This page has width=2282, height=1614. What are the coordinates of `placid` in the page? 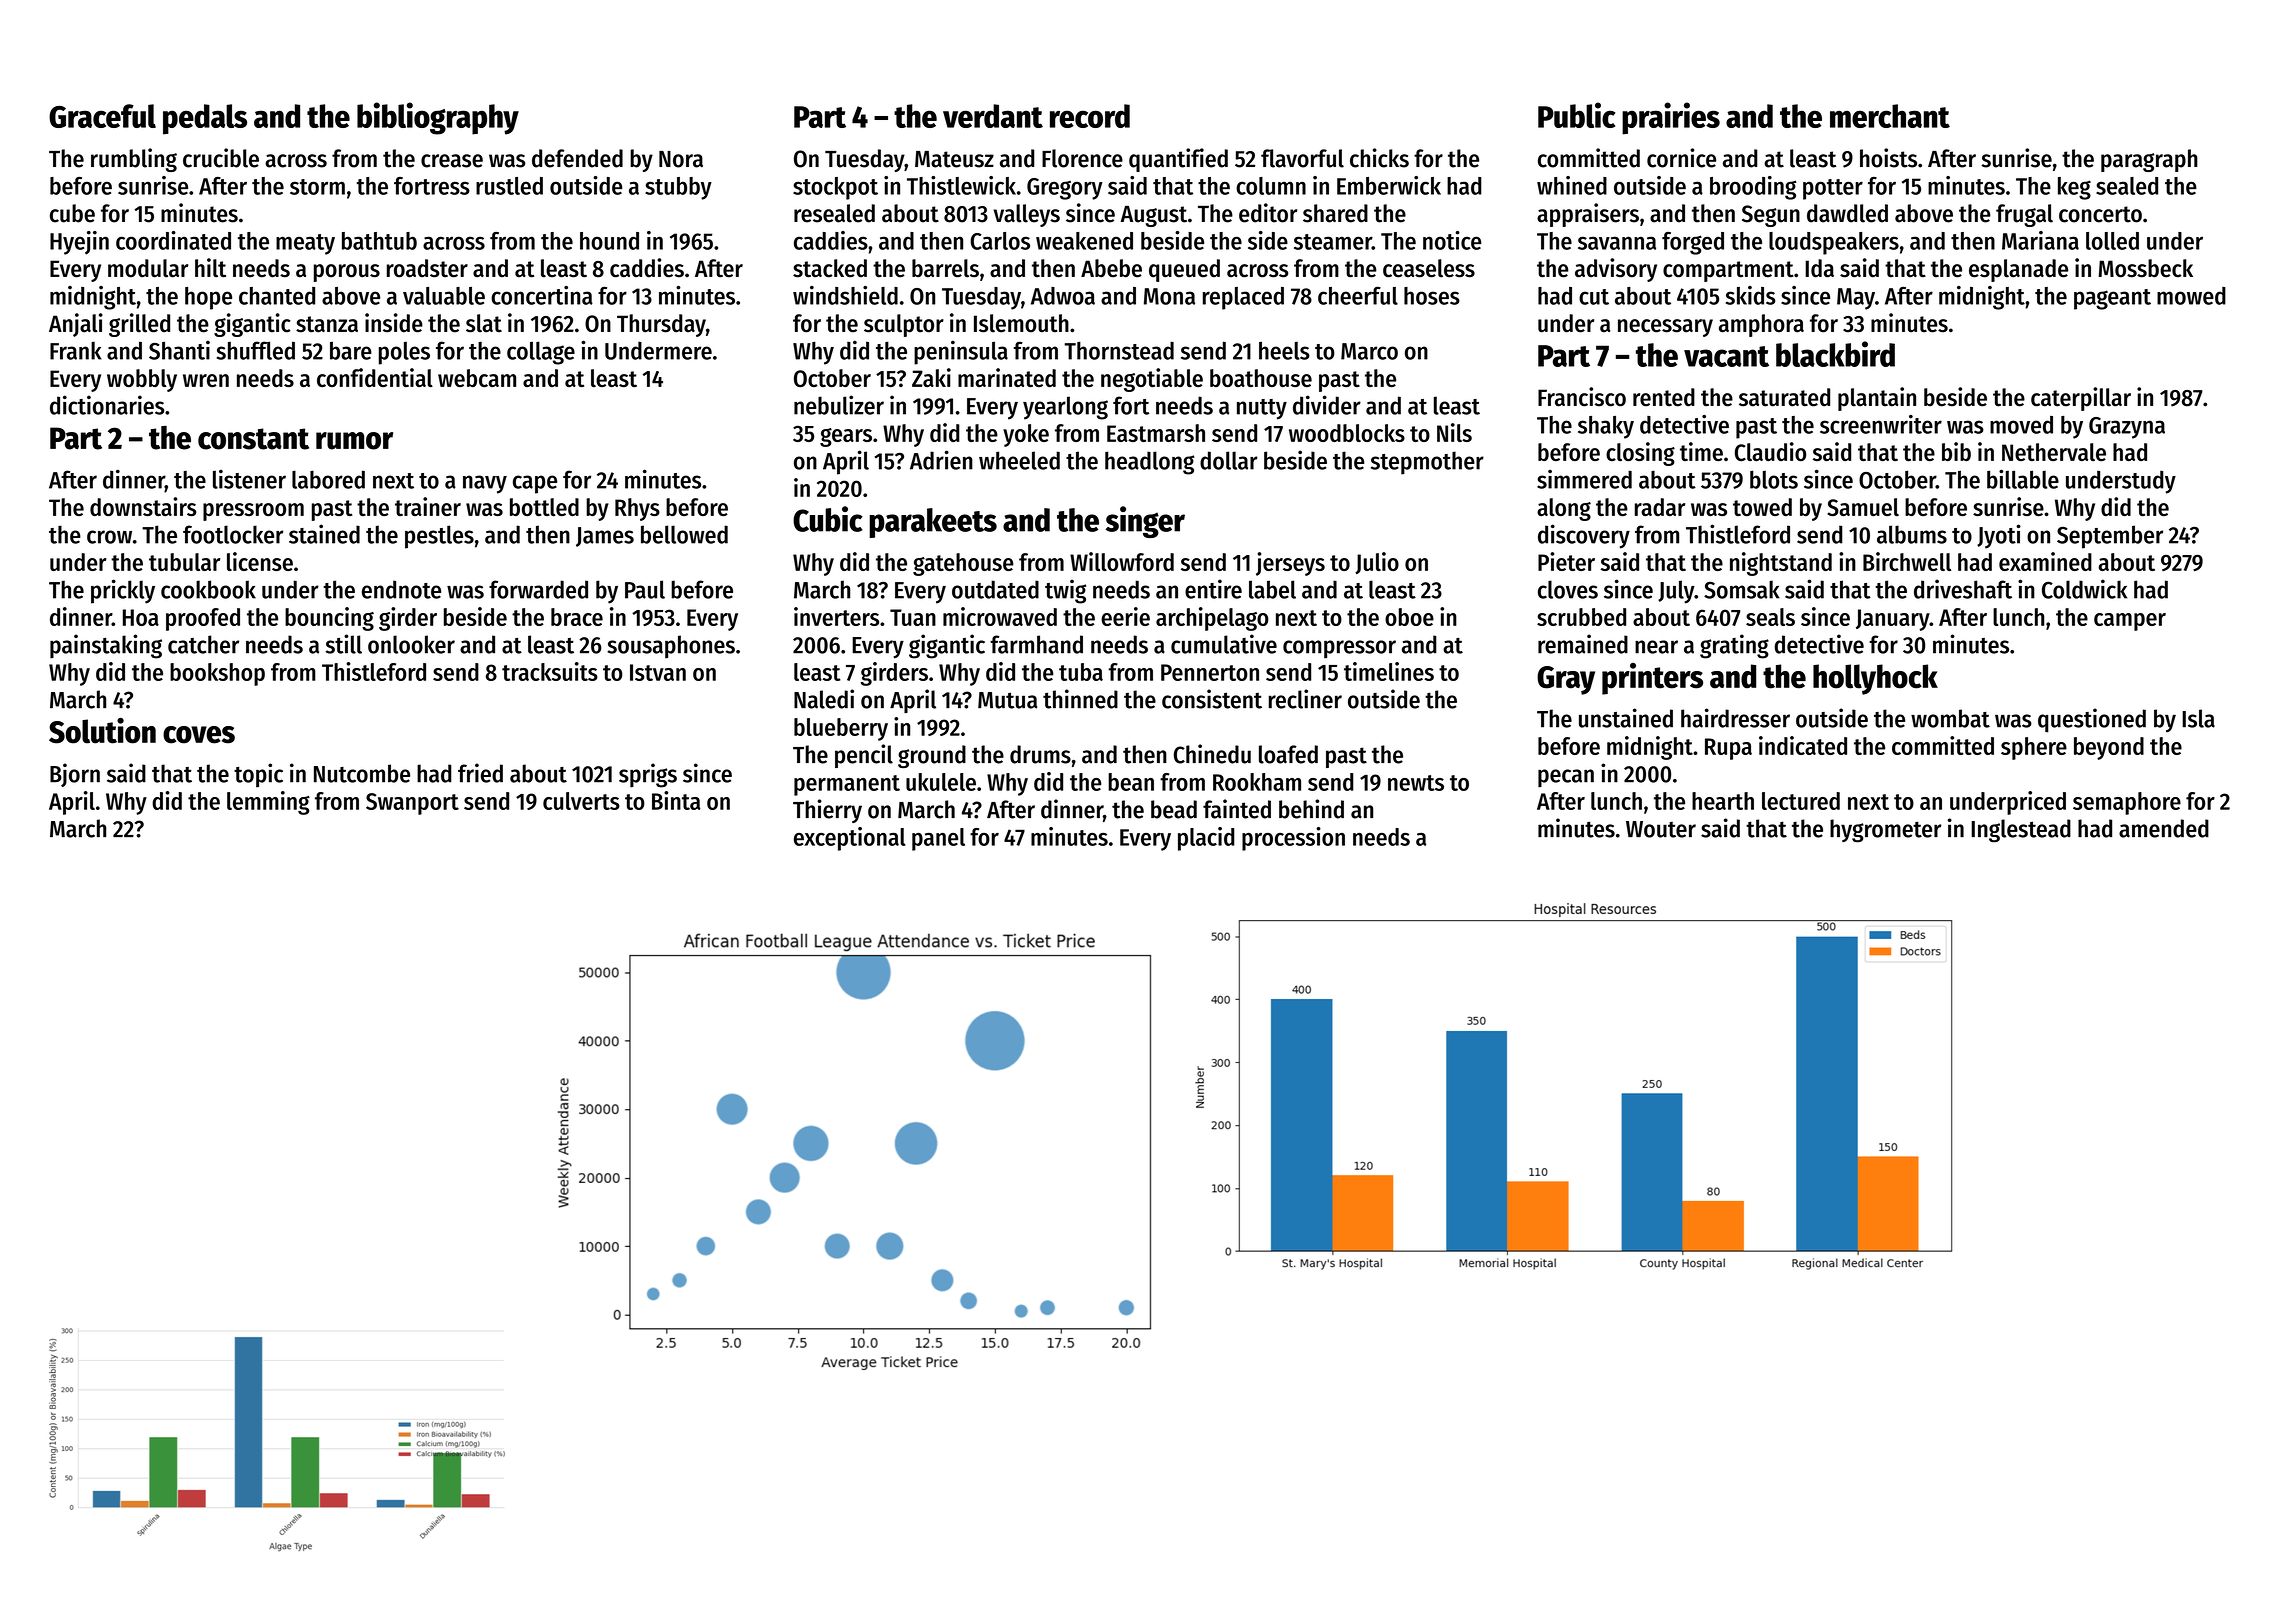 It's located at (1206, 839).
